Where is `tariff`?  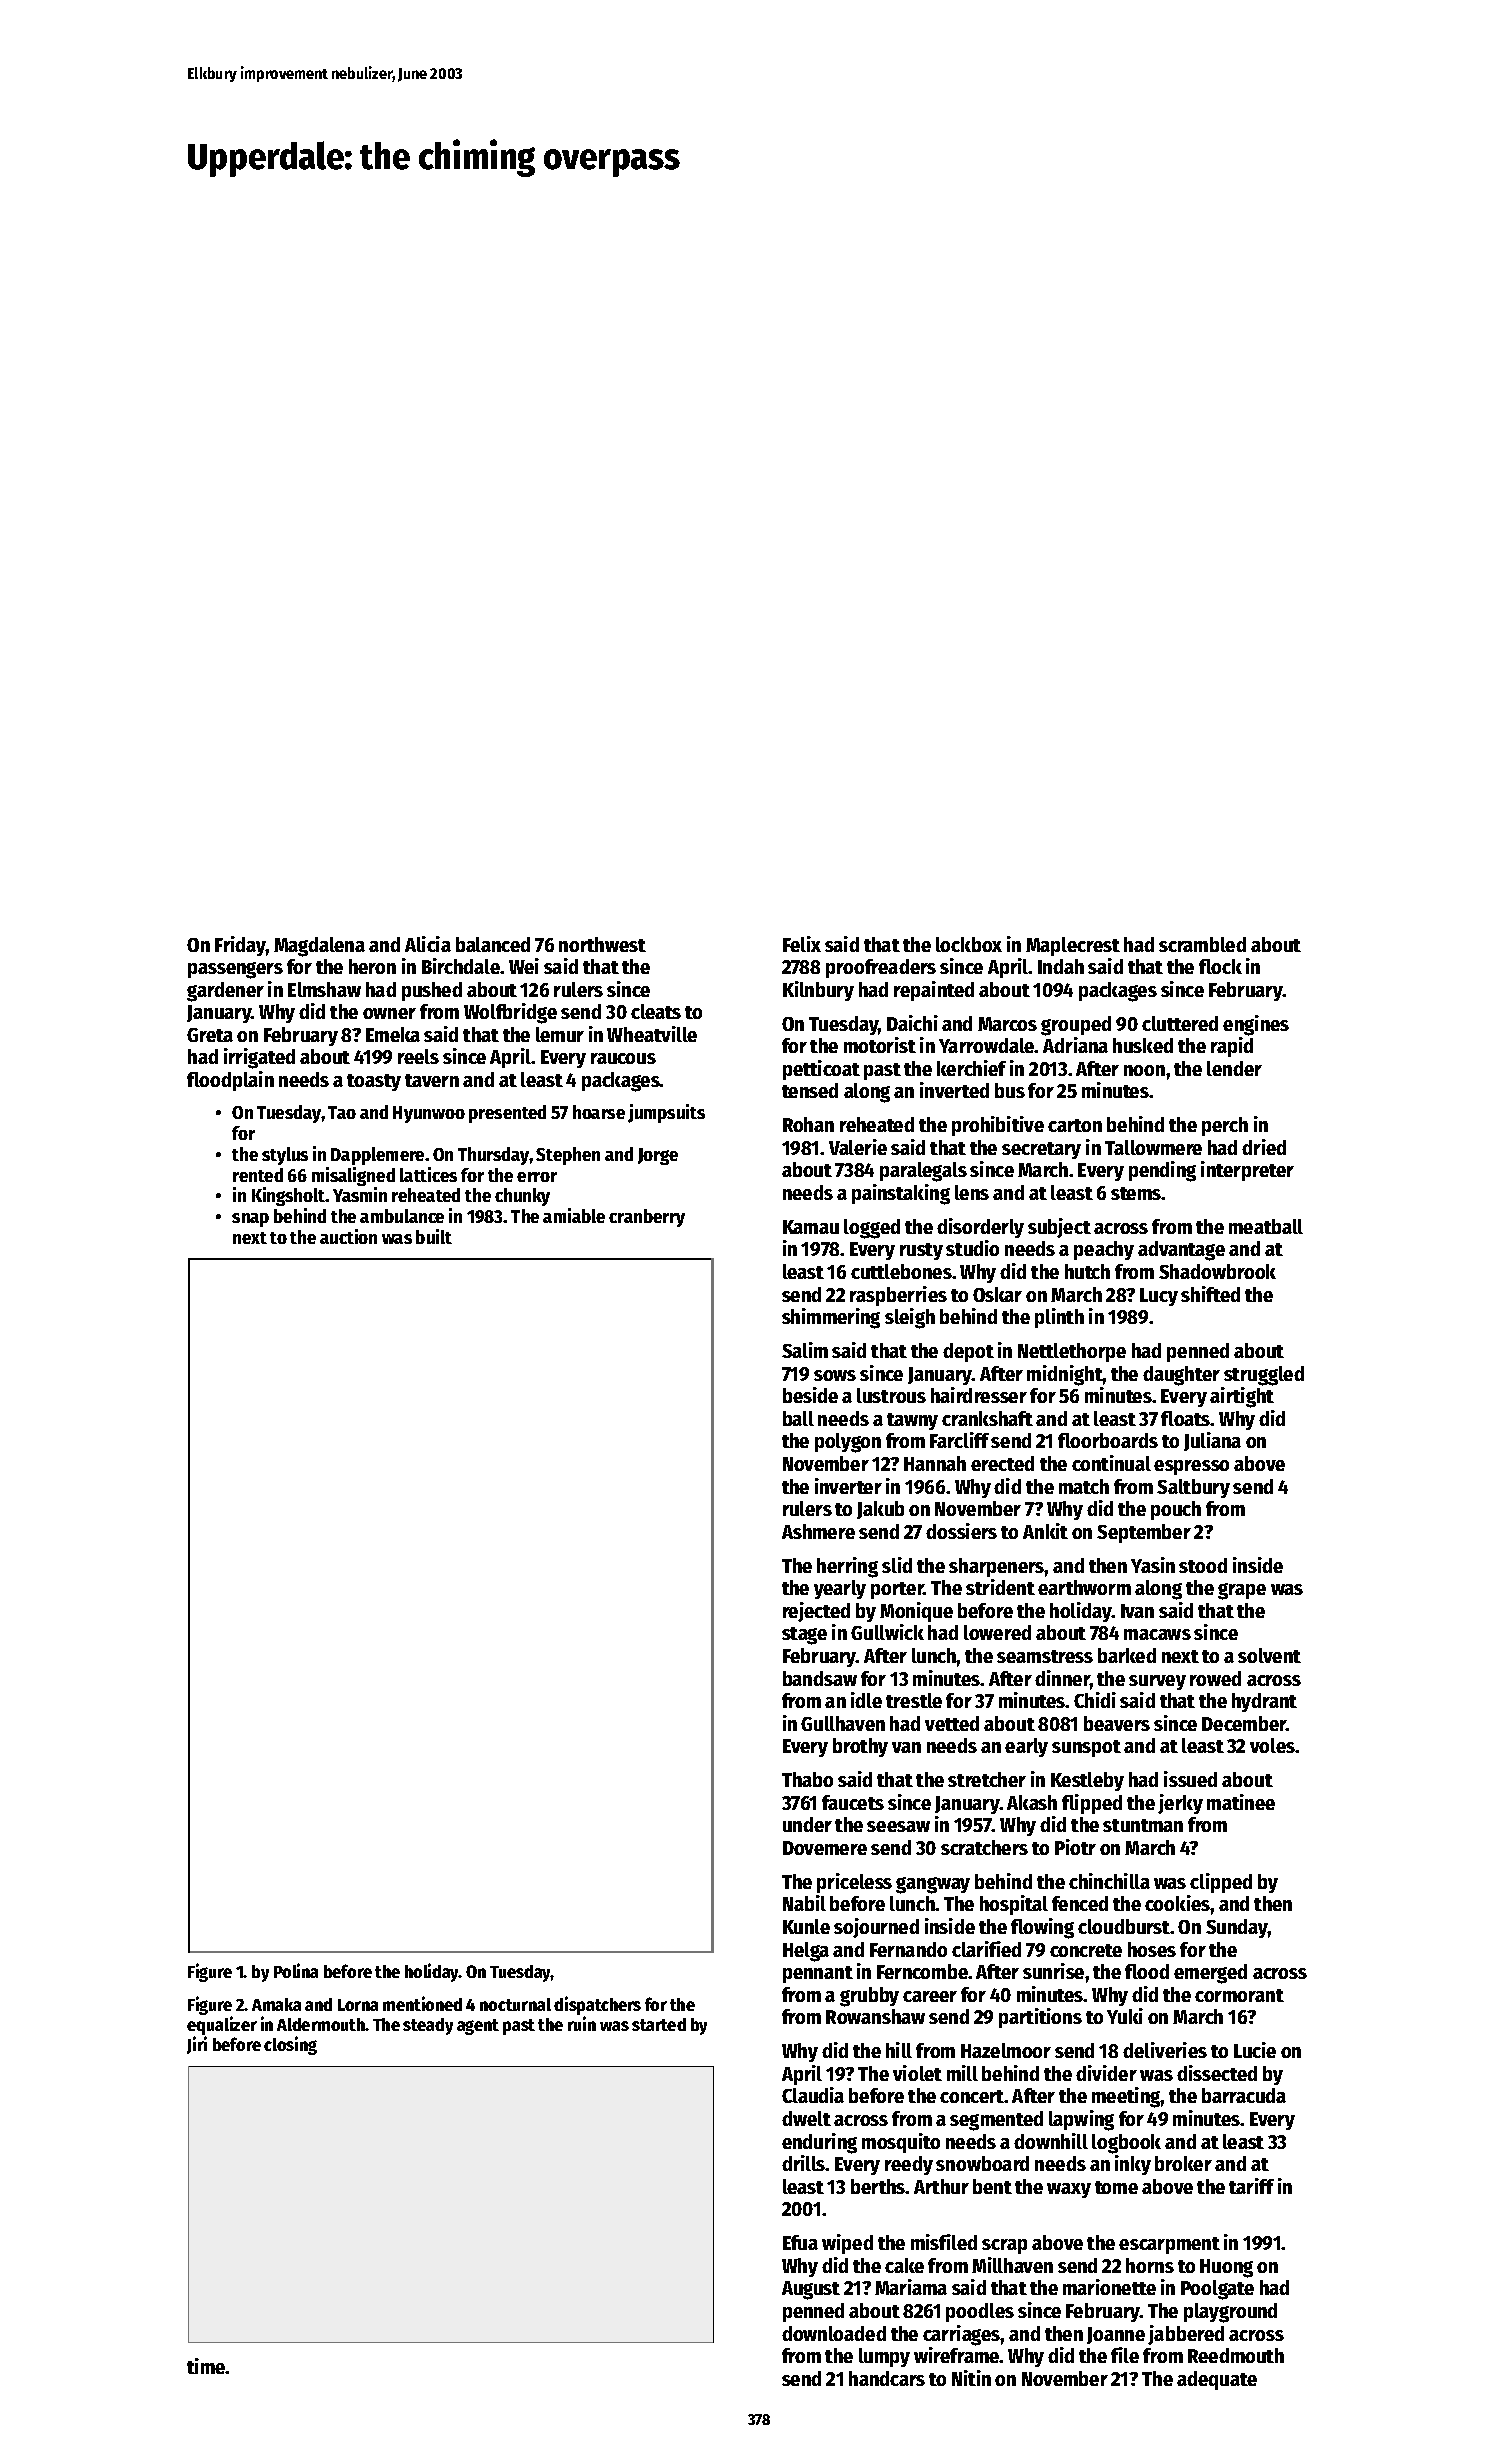
tariff is located at coordinates (1251, 2186).
